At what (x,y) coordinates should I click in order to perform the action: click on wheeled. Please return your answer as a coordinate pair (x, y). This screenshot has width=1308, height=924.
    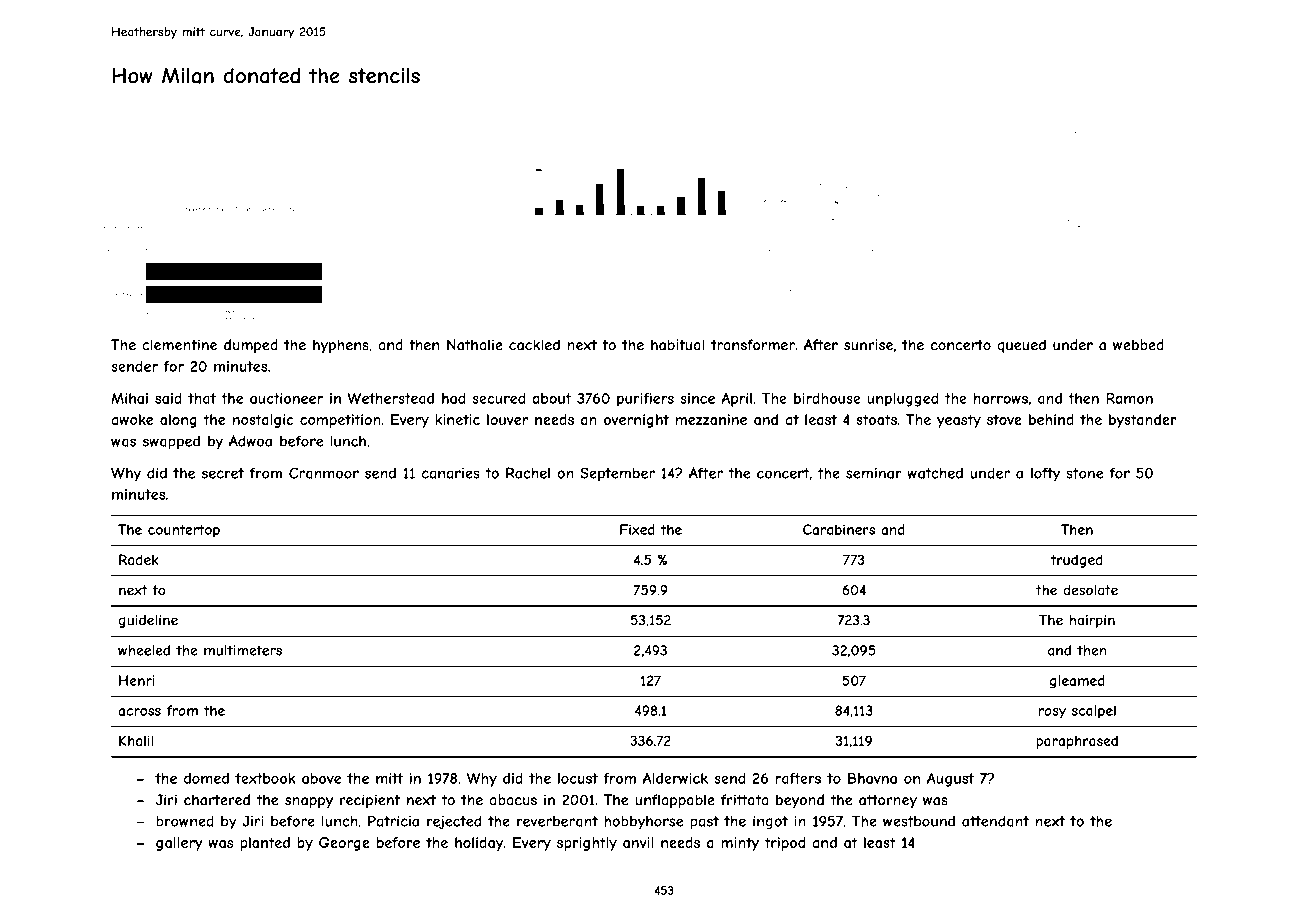
    Looking at the image, I should click on (144, 650).
